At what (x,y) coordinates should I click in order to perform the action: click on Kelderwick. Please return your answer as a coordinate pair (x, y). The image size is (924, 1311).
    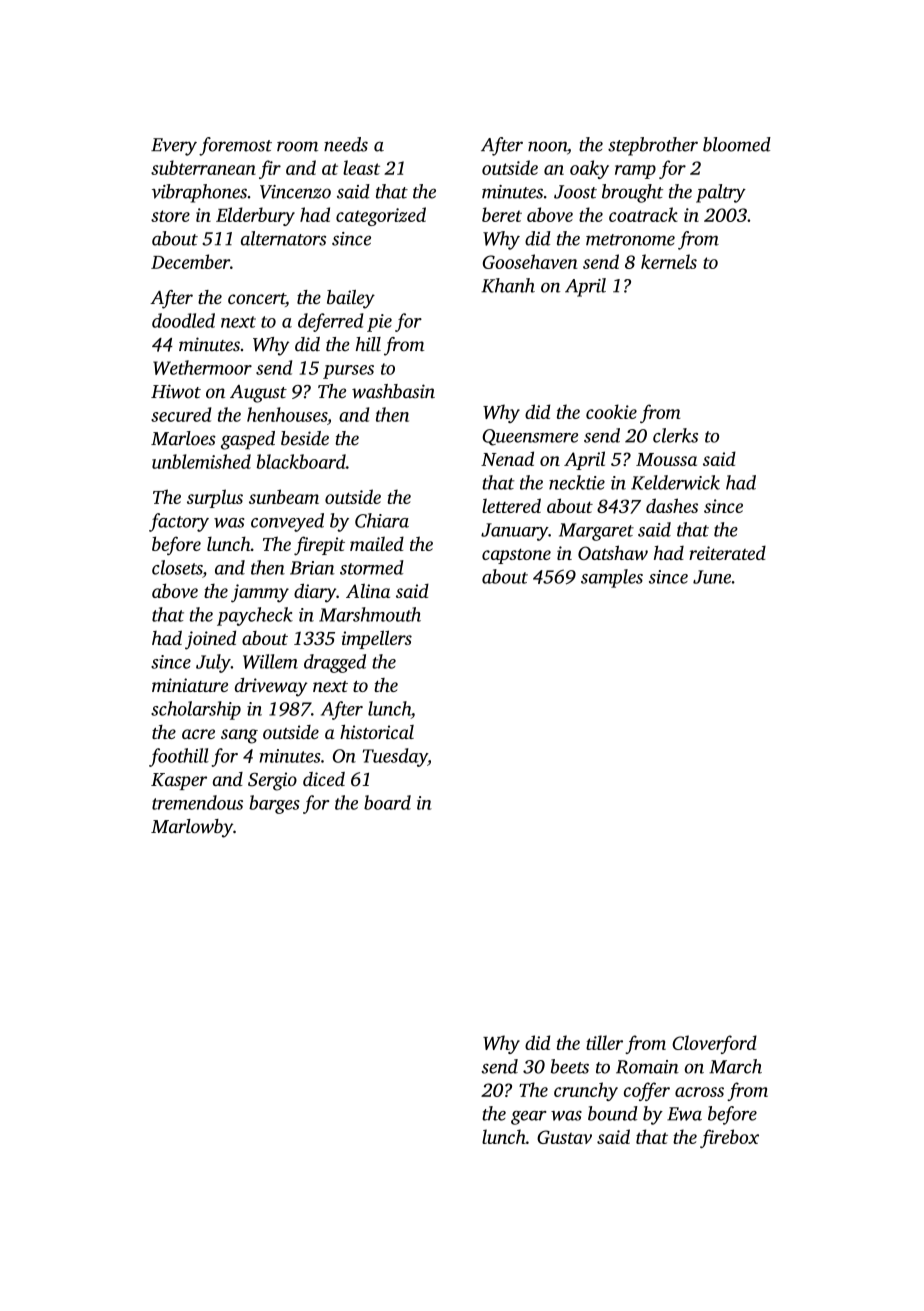
    Looking at the image, I should click on (675, 482).
